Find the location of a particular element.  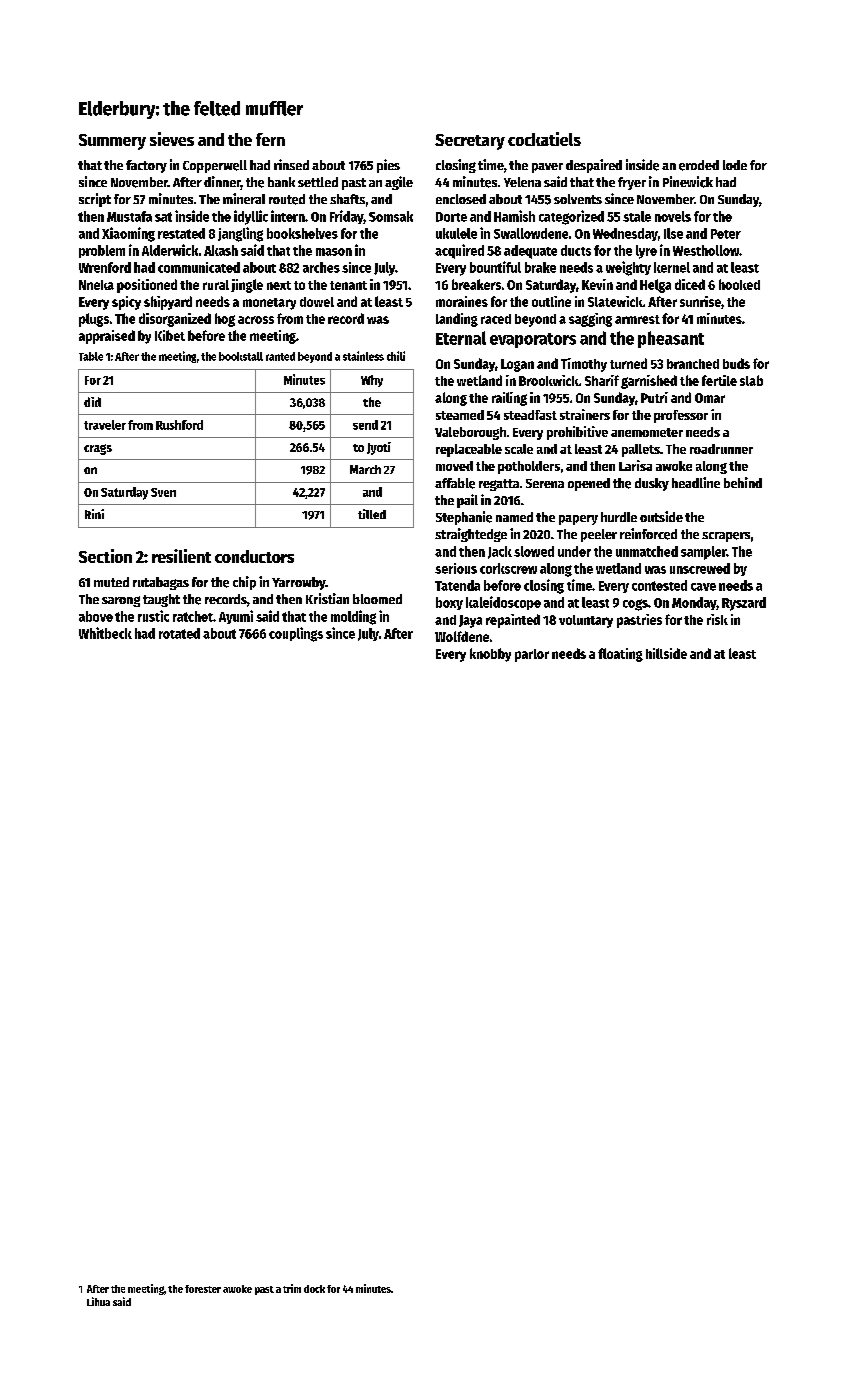

Peter is located at coordinates (726, 234).
